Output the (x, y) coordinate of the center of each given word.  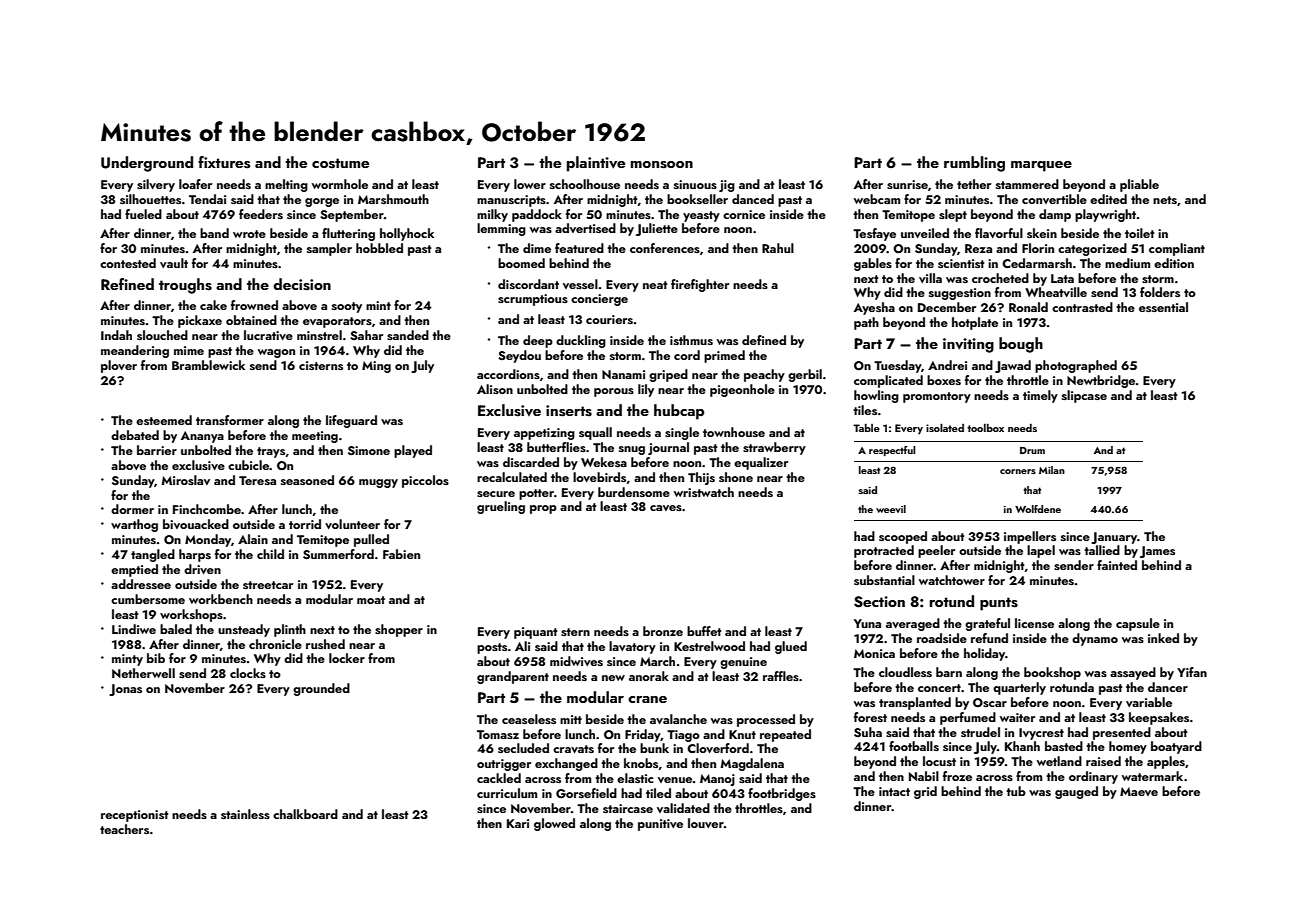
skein (1042, 233)
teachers (124, 829)
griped (668, 375)
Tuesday (897, 366)
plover (119, 366)
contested (128, 263)
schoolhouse (585, 184)
